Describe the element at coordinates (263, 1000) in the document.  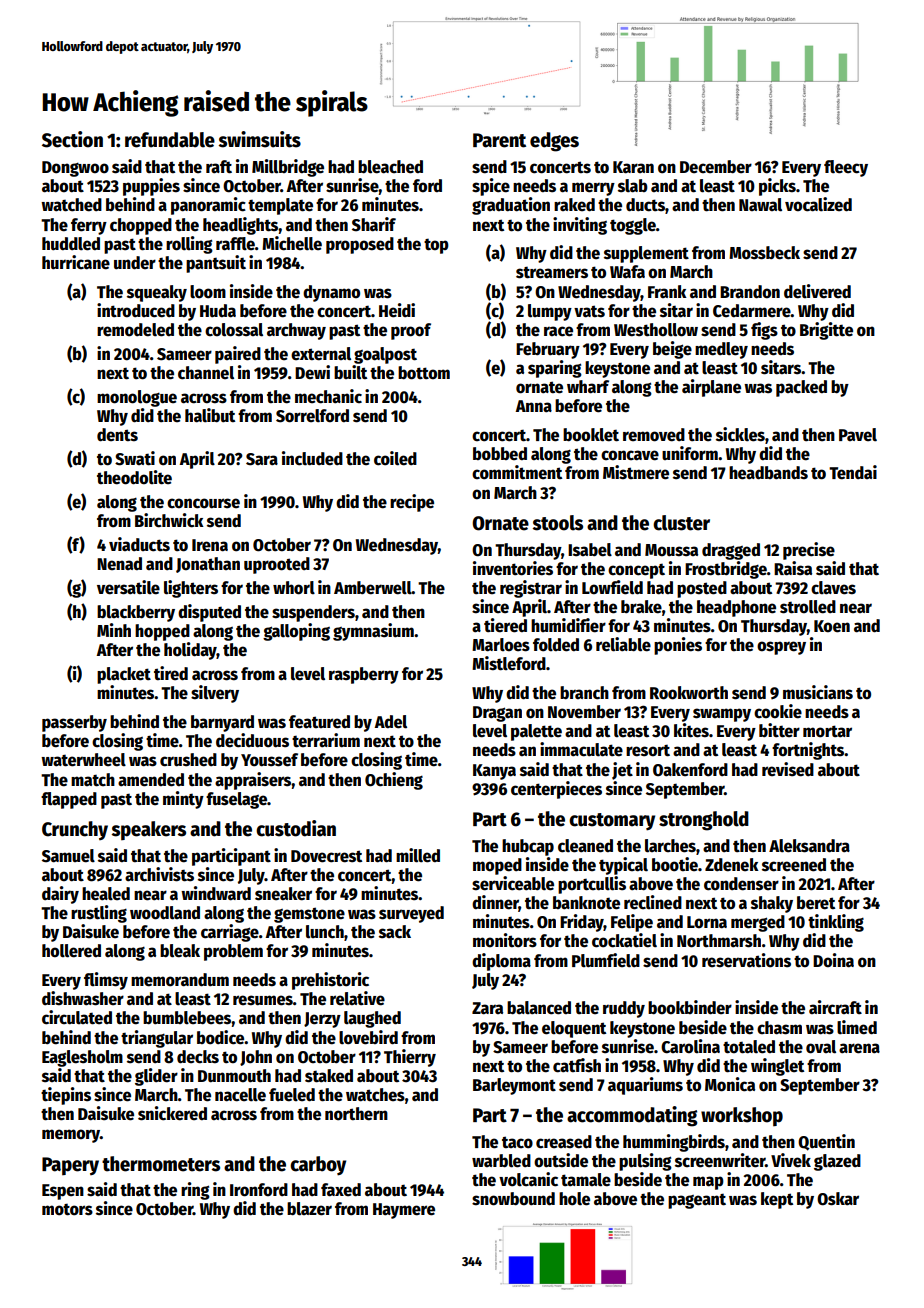
I see `resumes` at that location.
